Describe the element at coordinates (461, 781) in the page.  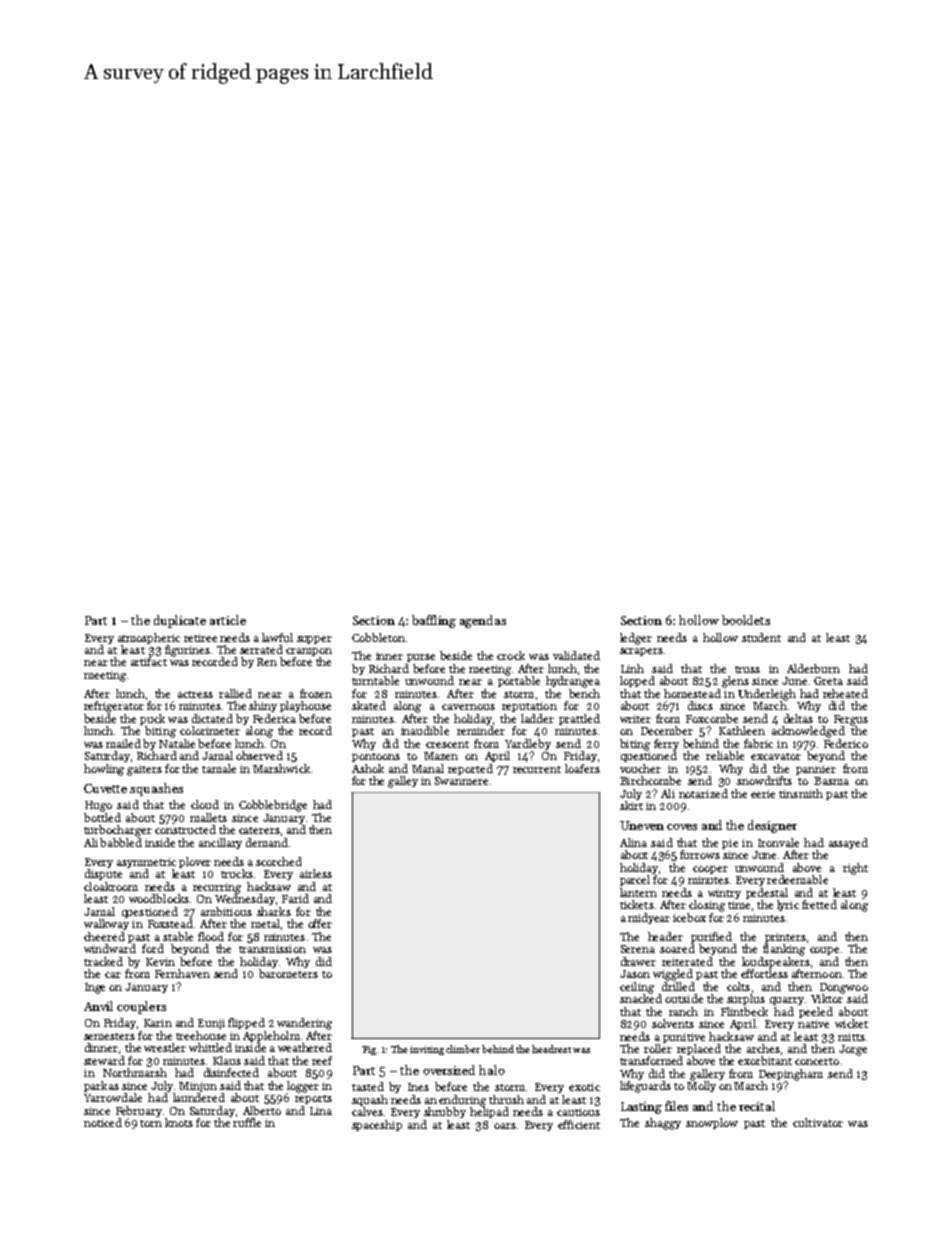
I see `Swanmere` at that location.
